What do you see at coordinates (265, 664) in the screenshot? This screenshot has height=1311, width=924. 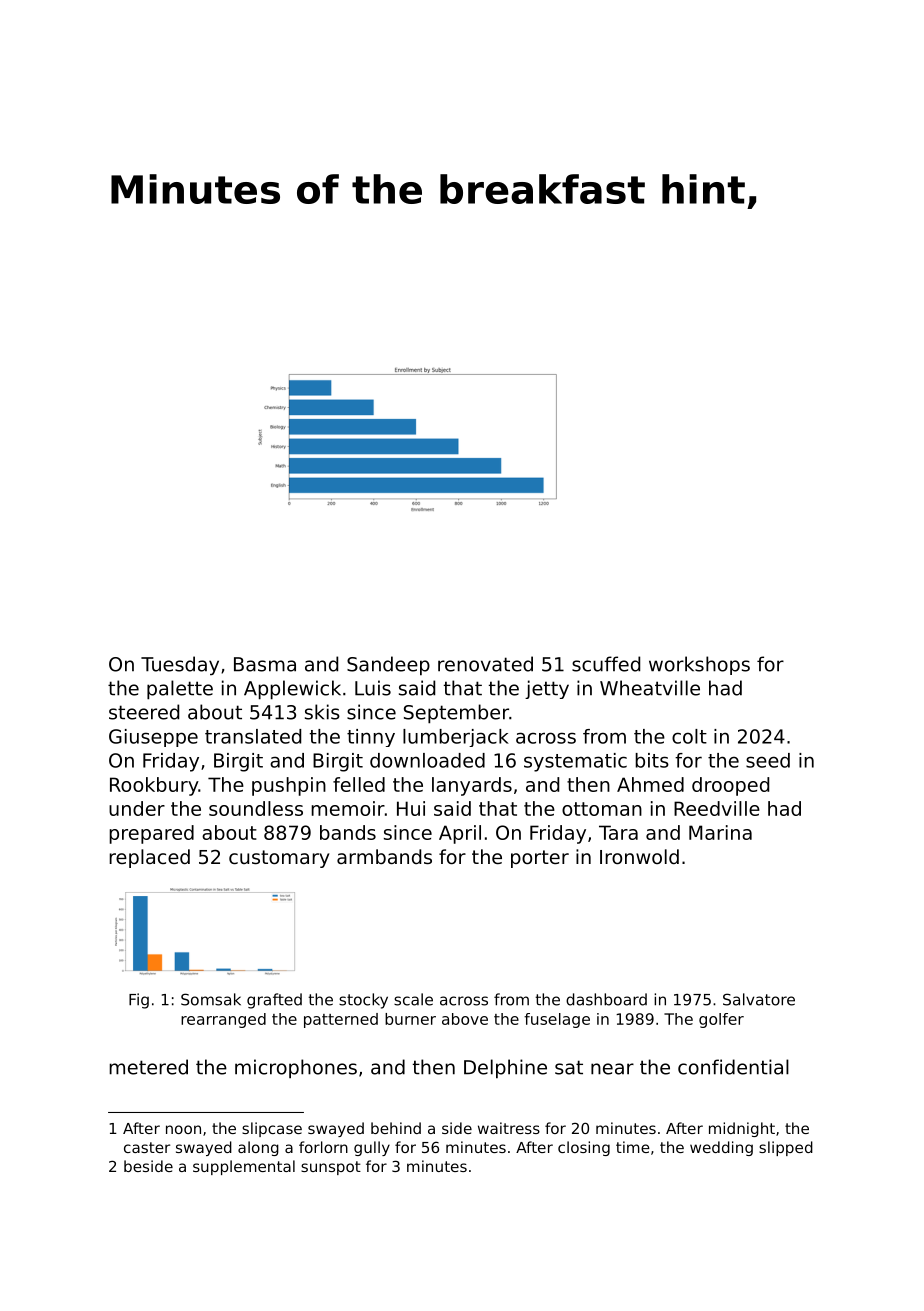 I see `Basma` at bounding box center [265, 664].
